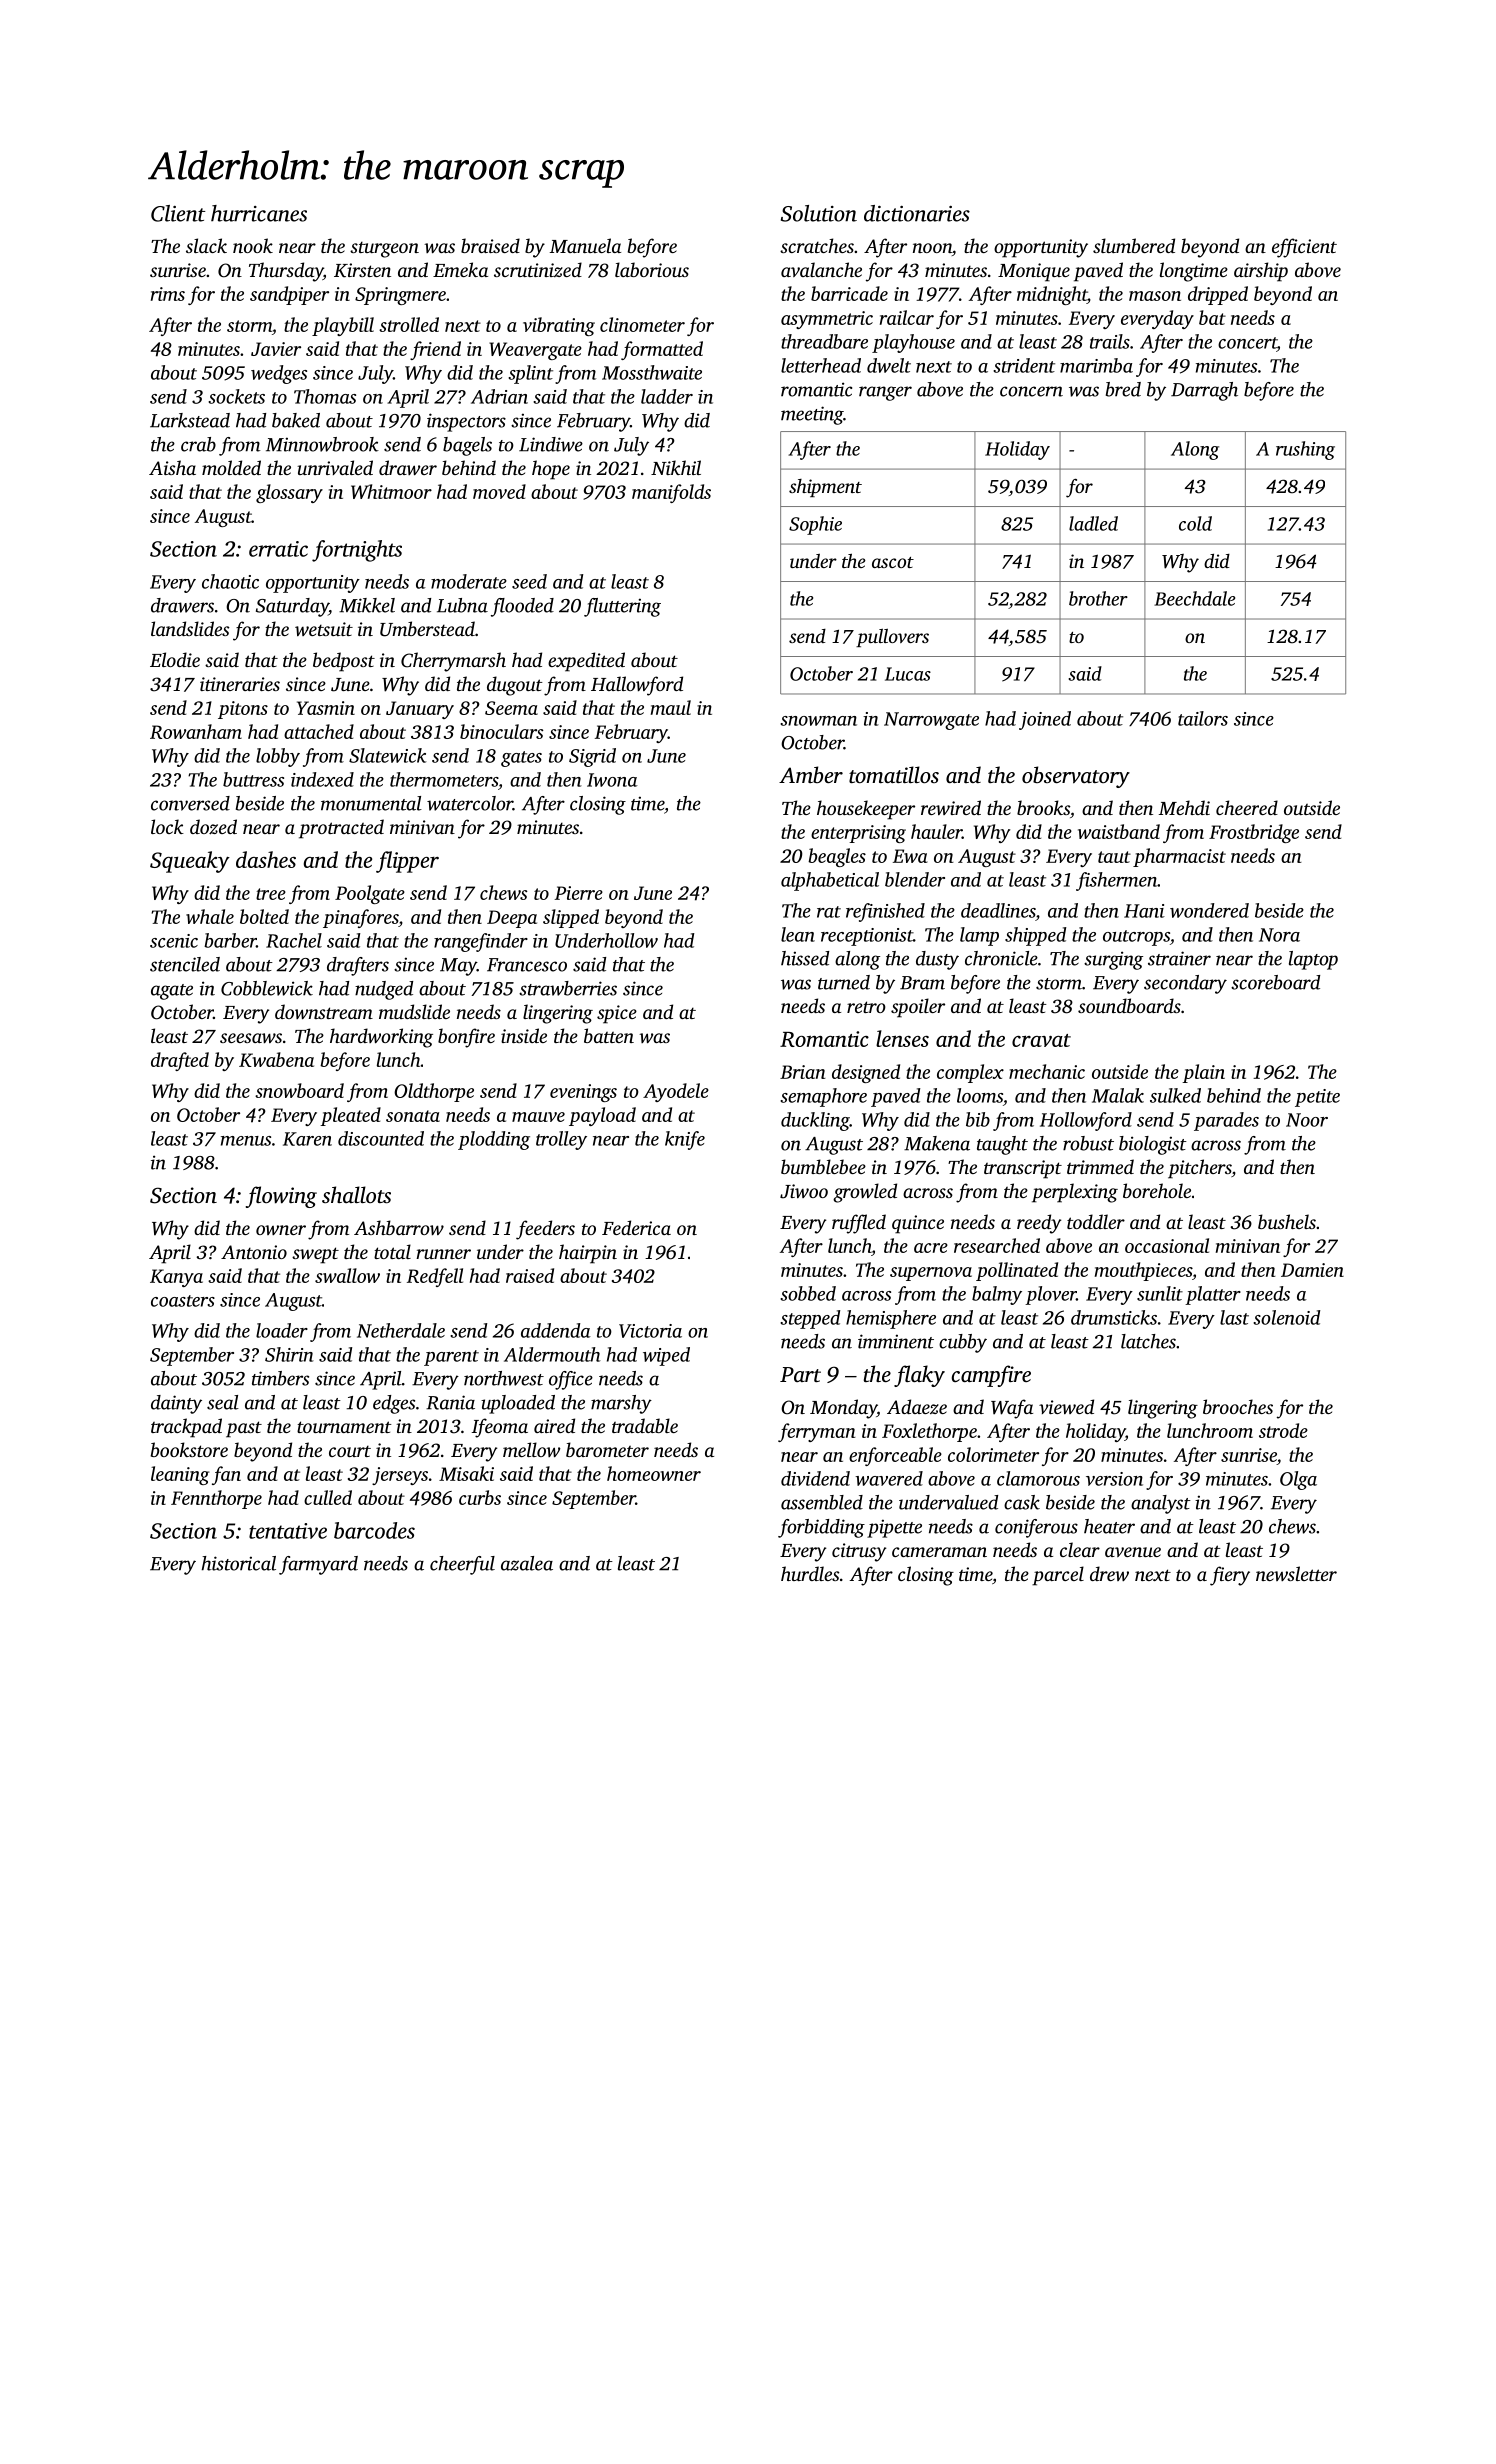  I want to click on Manuela, so click(585, 245).
